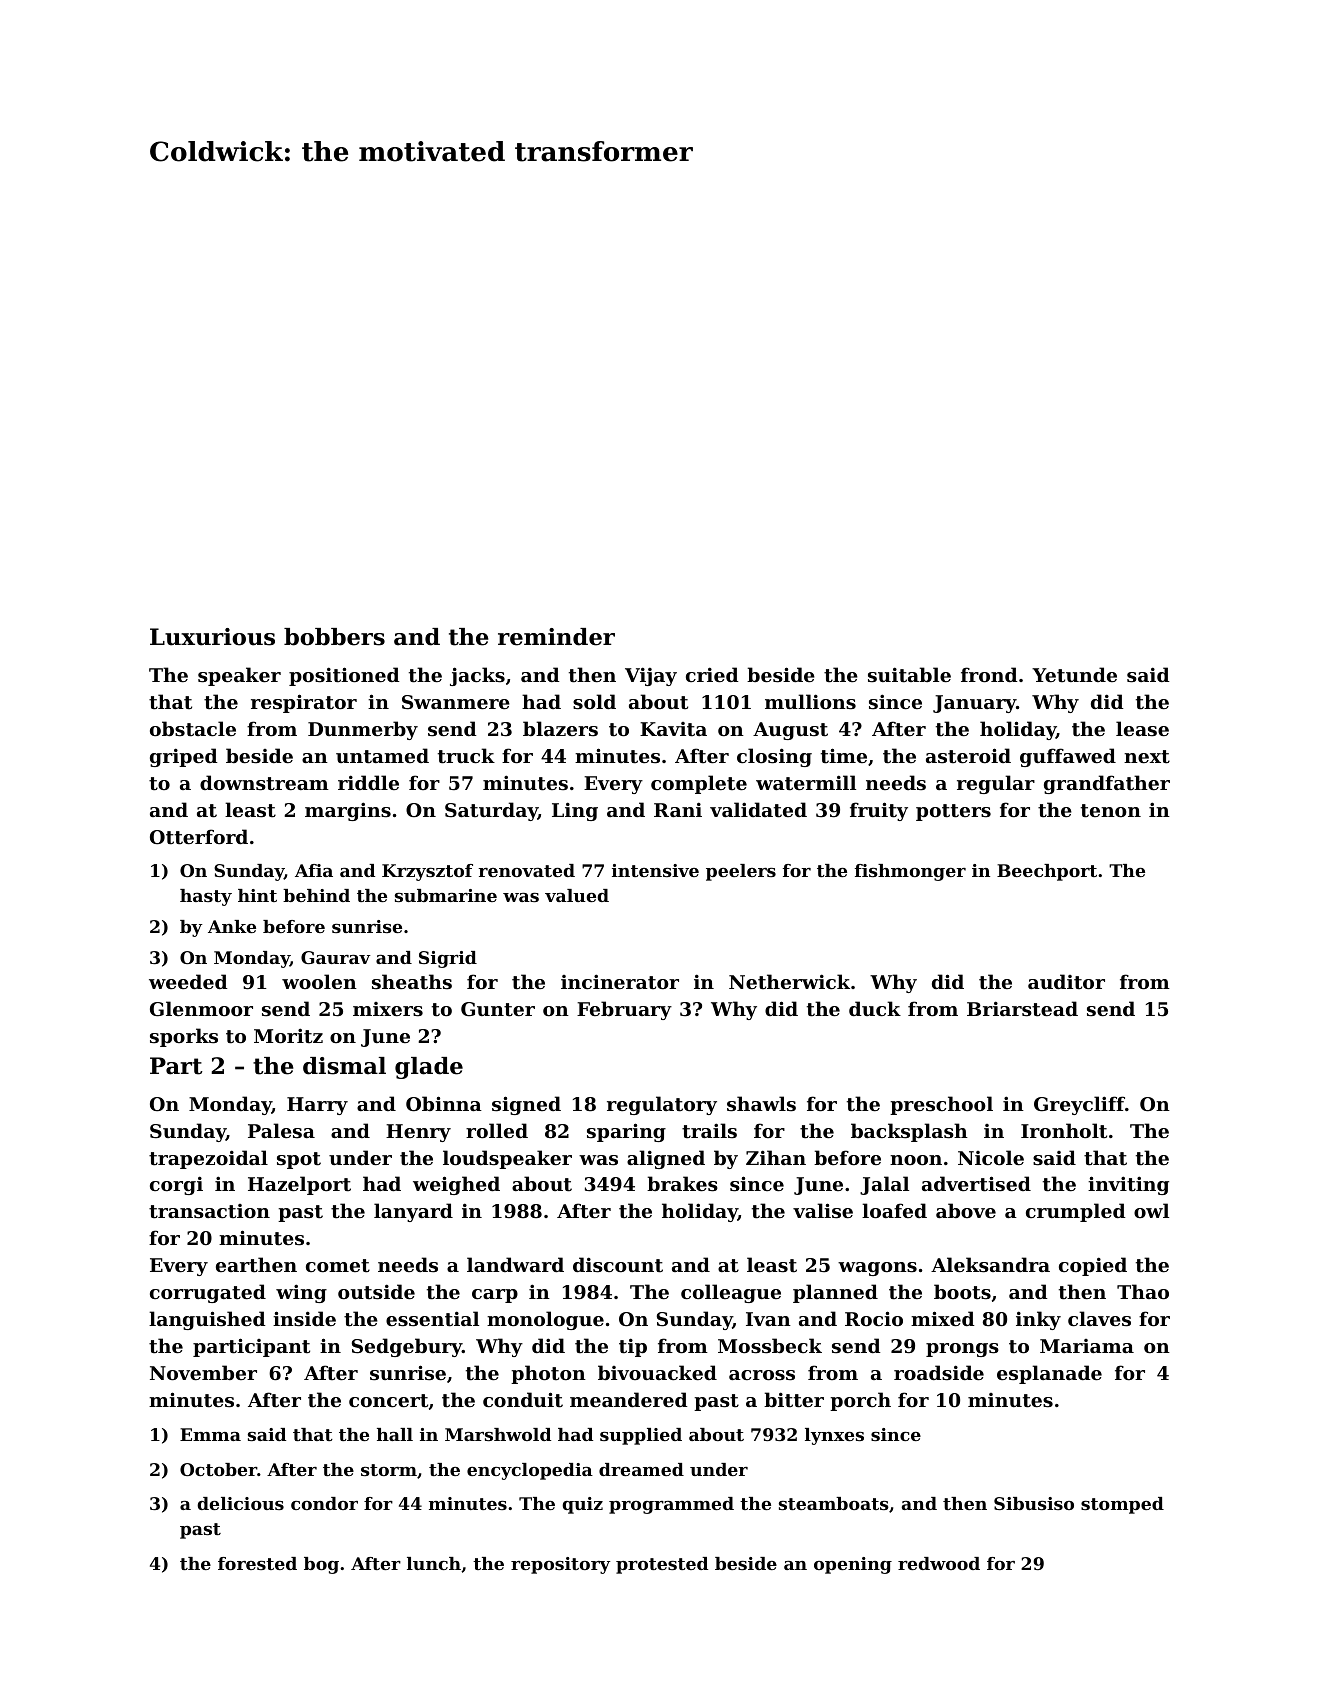  Describe the element at coordinates (758, 810) in the screenshot. I see `validated` at that location.
